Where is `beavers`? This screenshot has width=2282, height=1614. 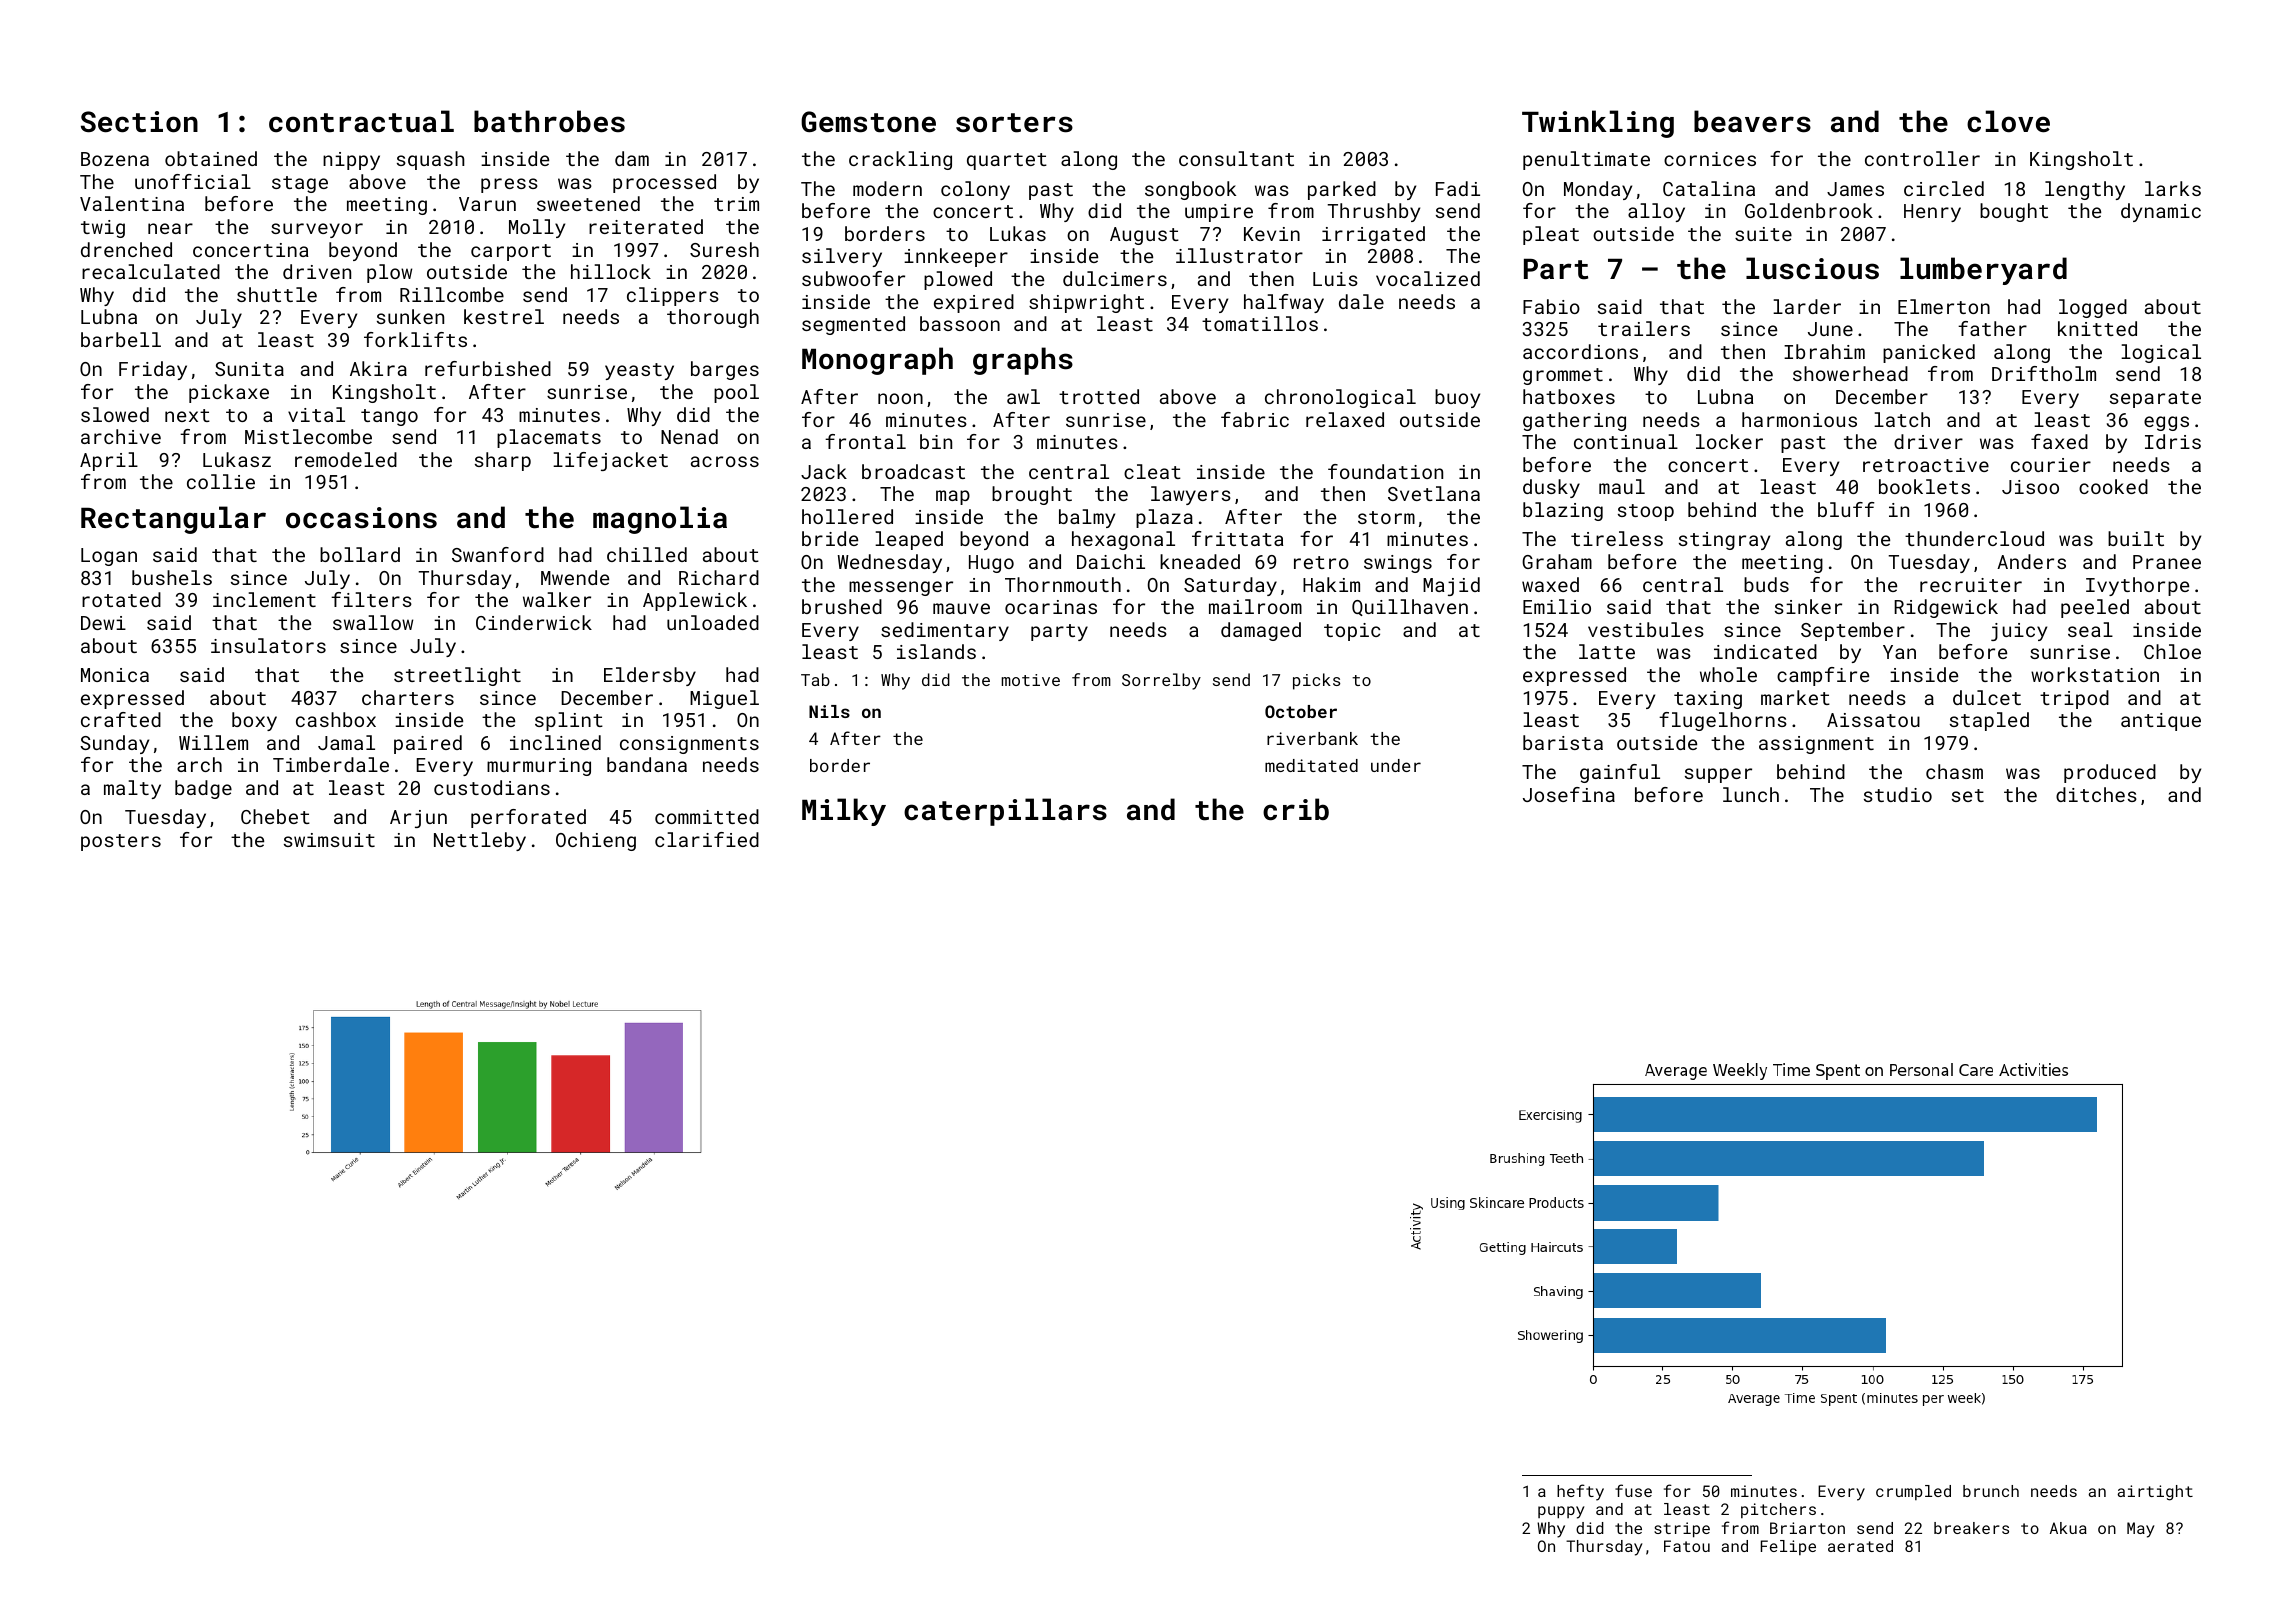
beavers is located at coordinates (1752, 121).
